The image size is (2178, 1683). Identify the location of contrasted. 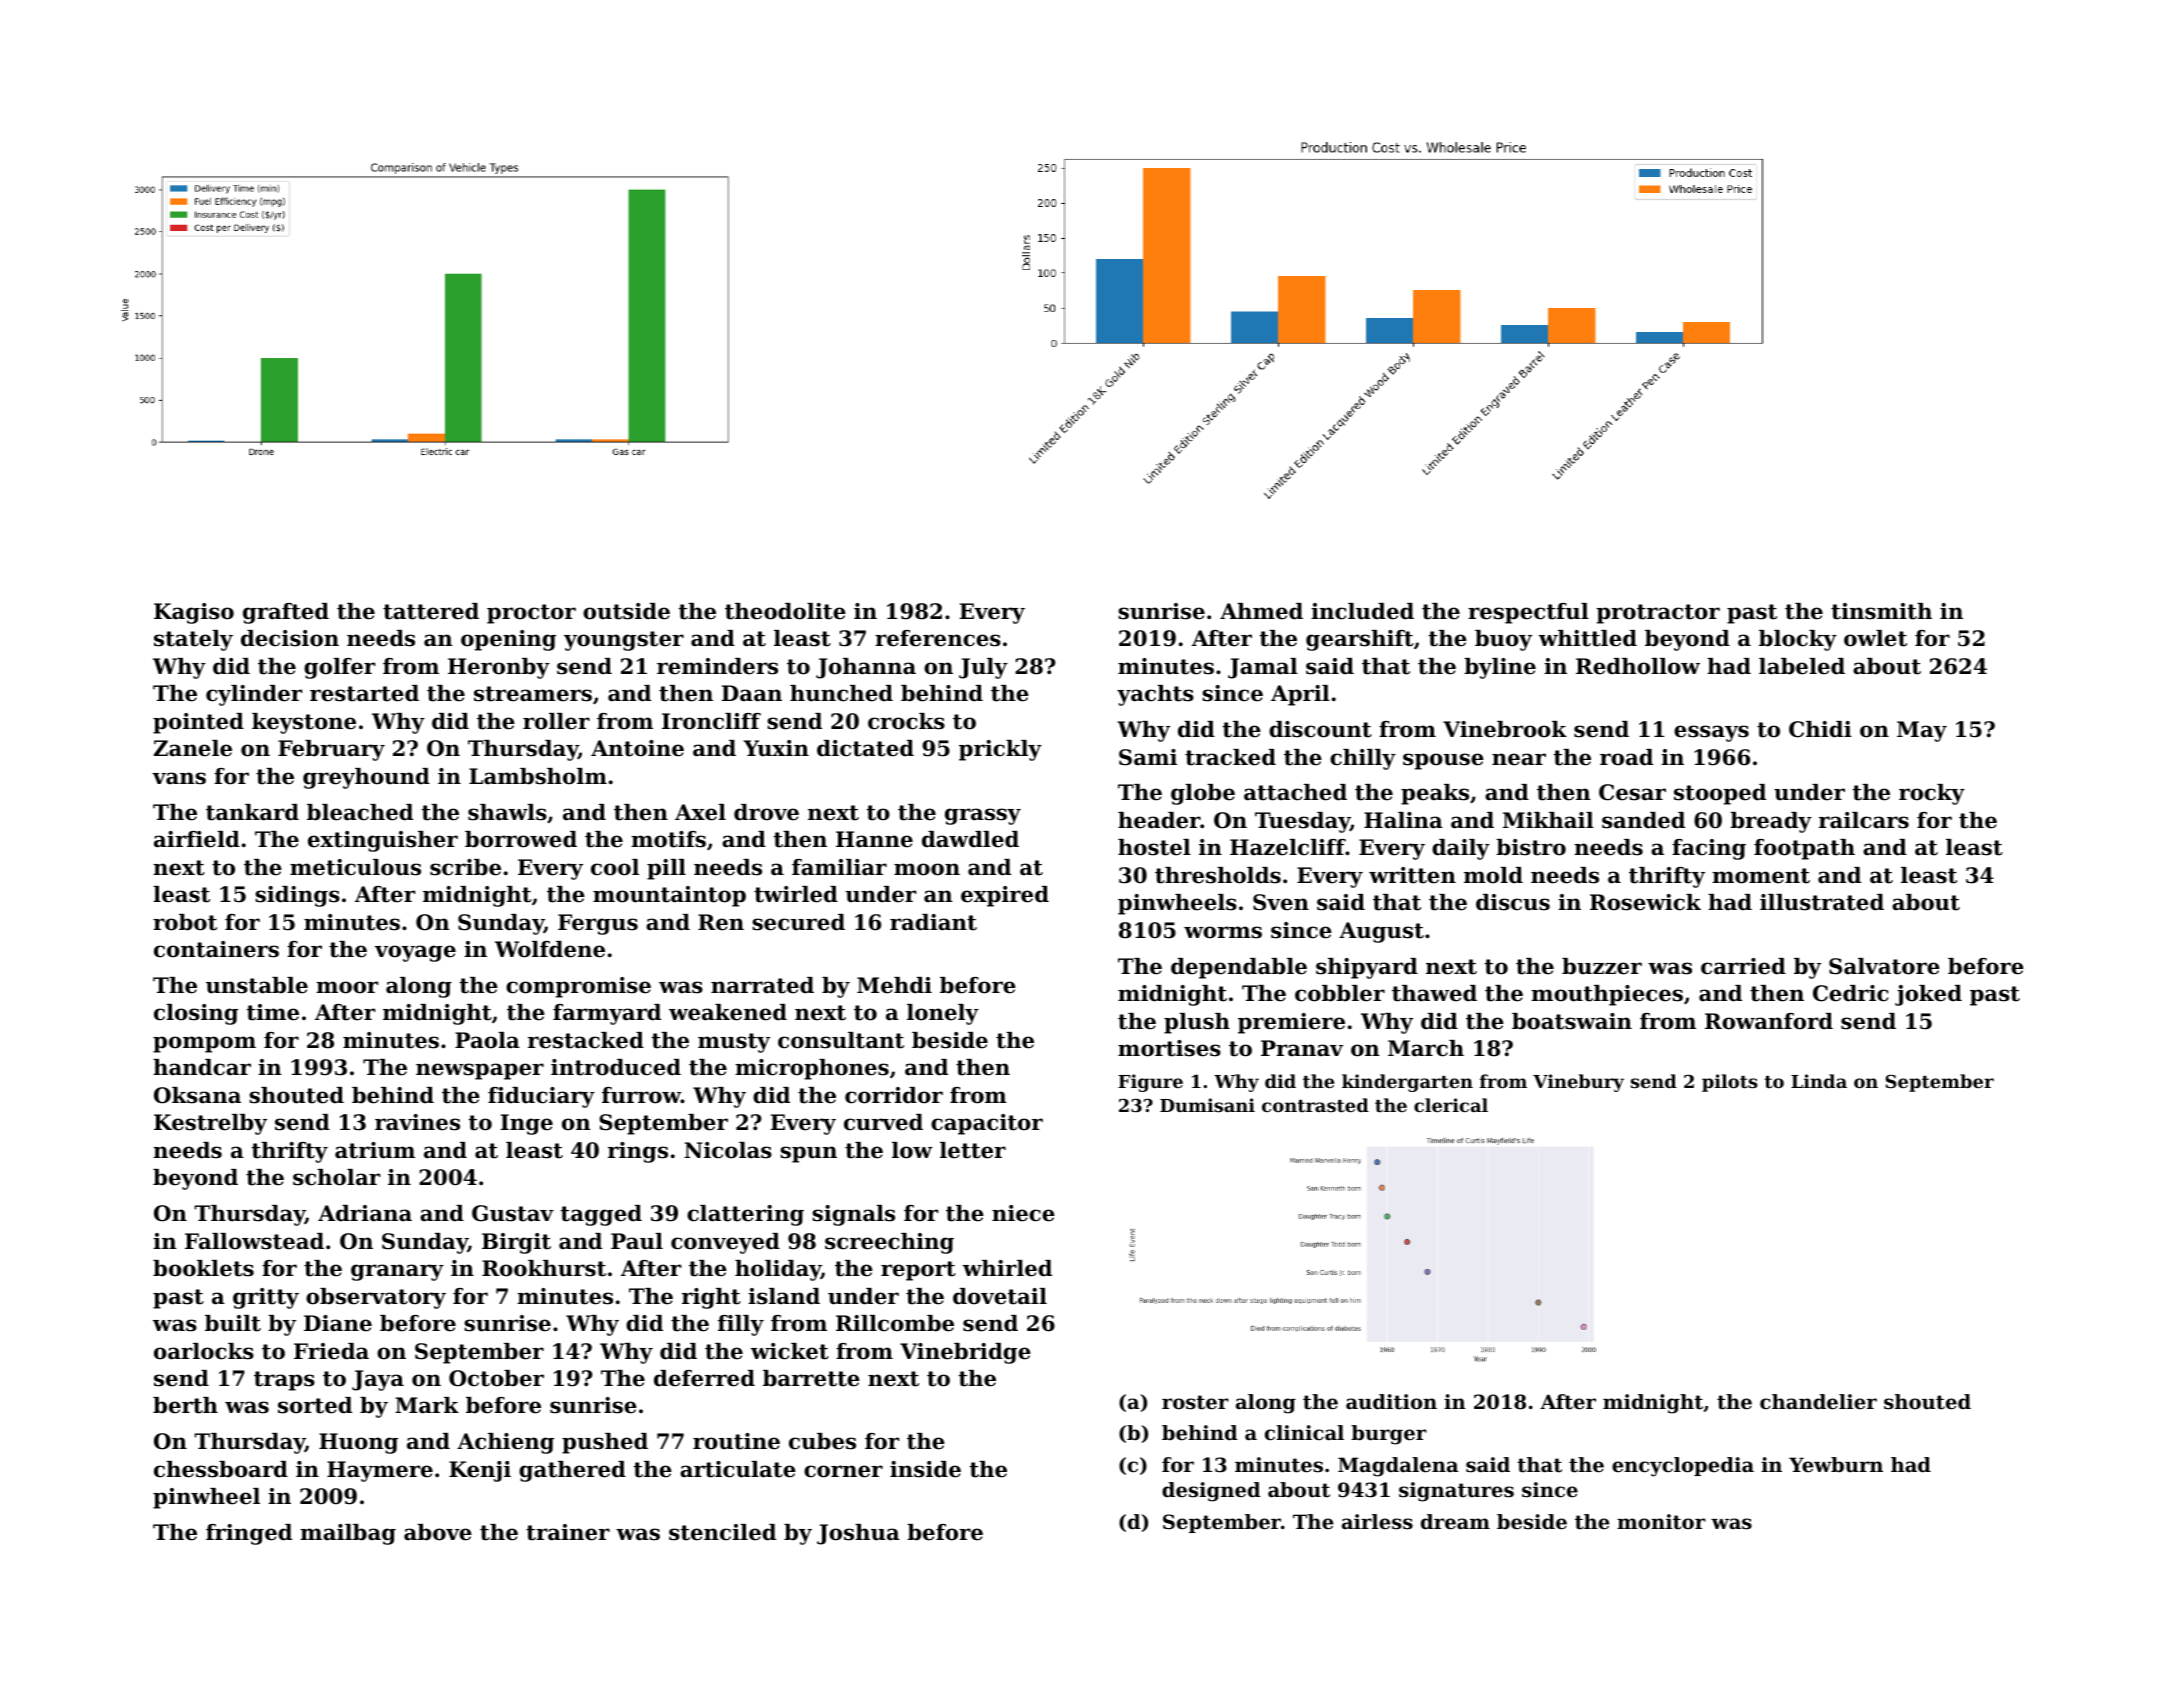
(1315, 1105).
